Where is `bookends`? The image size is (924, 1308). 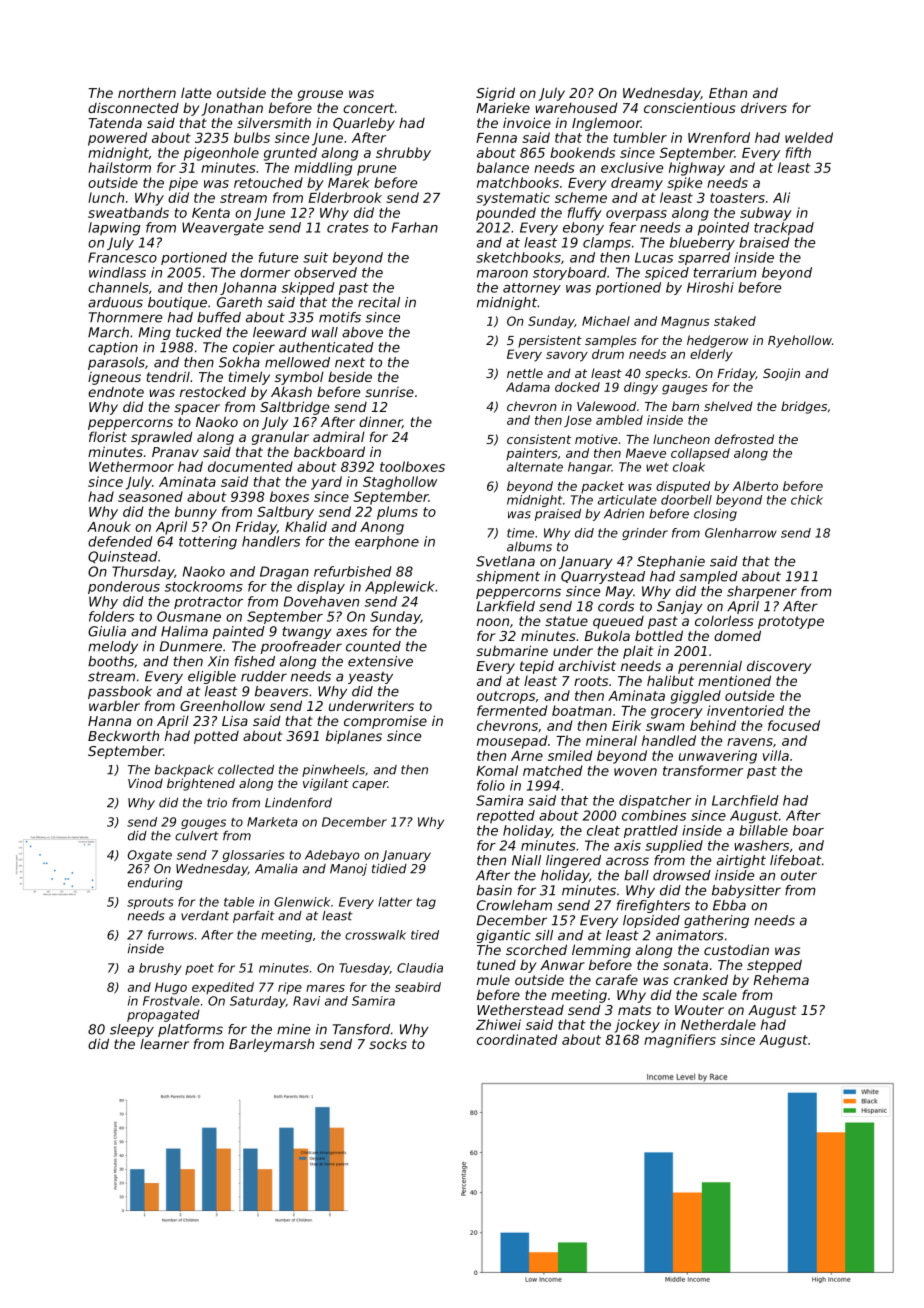 bookends is located at coordinates (582, 152).
